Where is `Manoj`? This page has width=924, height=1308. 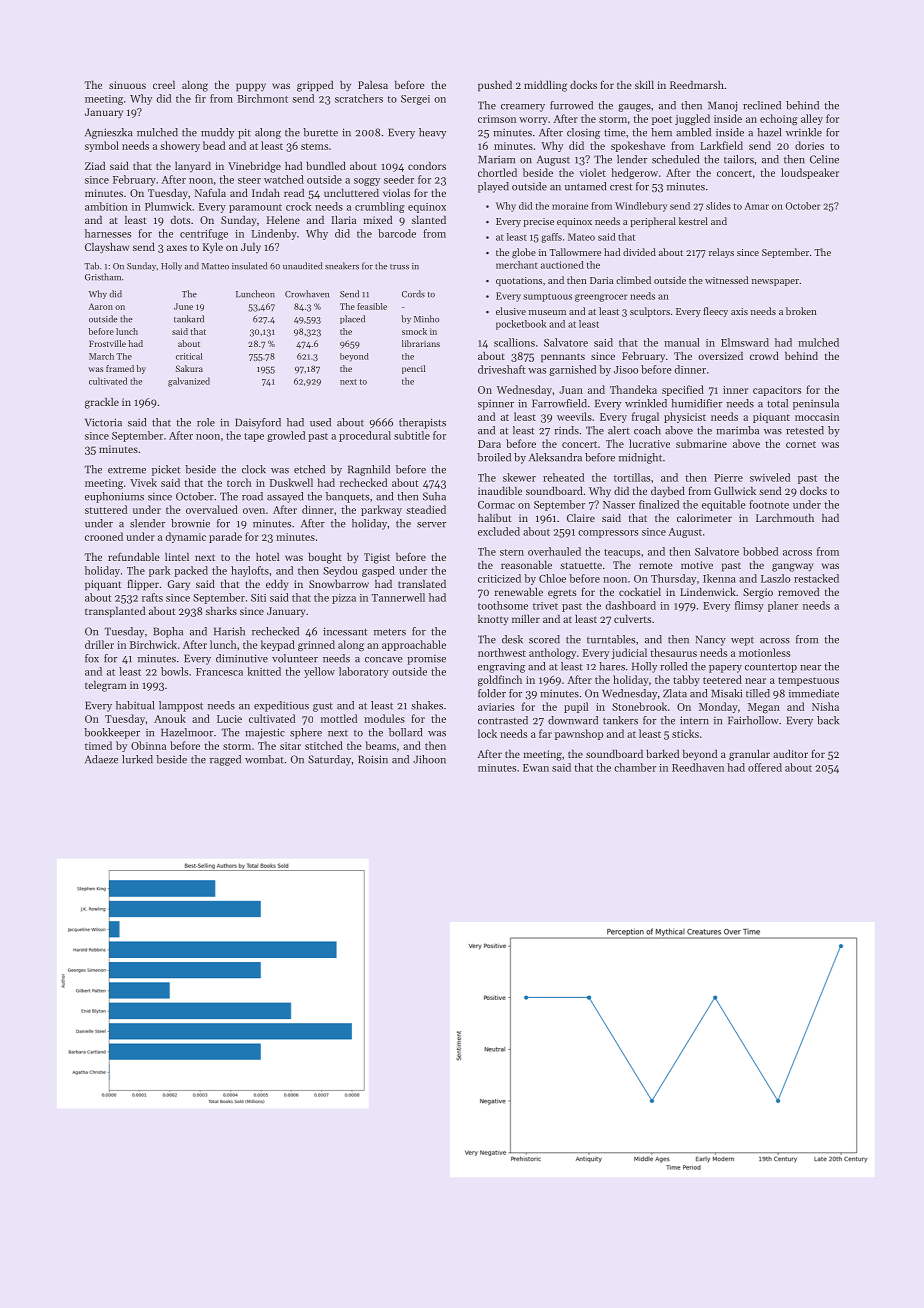
Manoj is located at coordinates (722, 106).
